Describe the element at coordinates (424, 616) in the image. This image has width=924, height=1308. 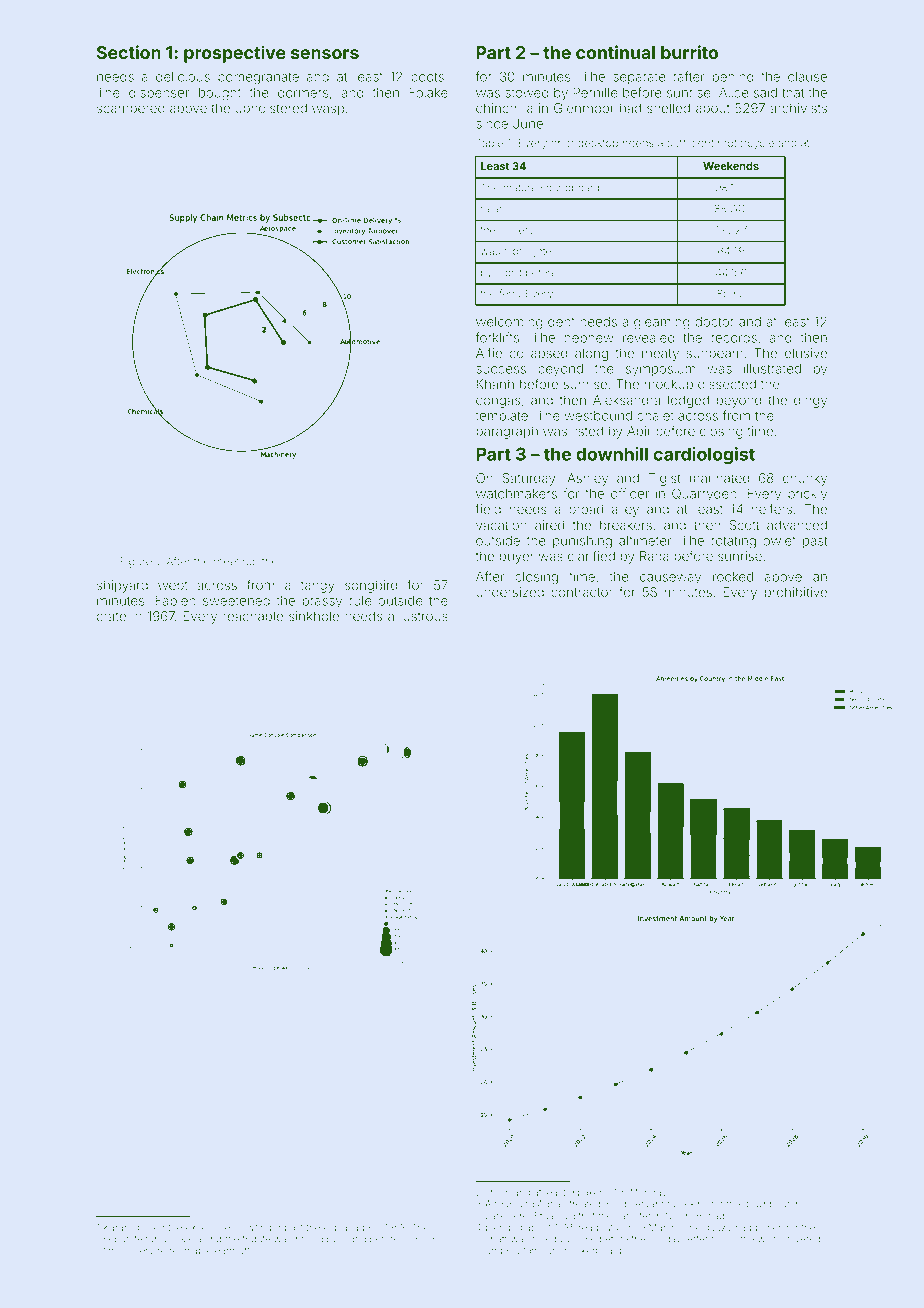
I see `lustrous` at that location.
